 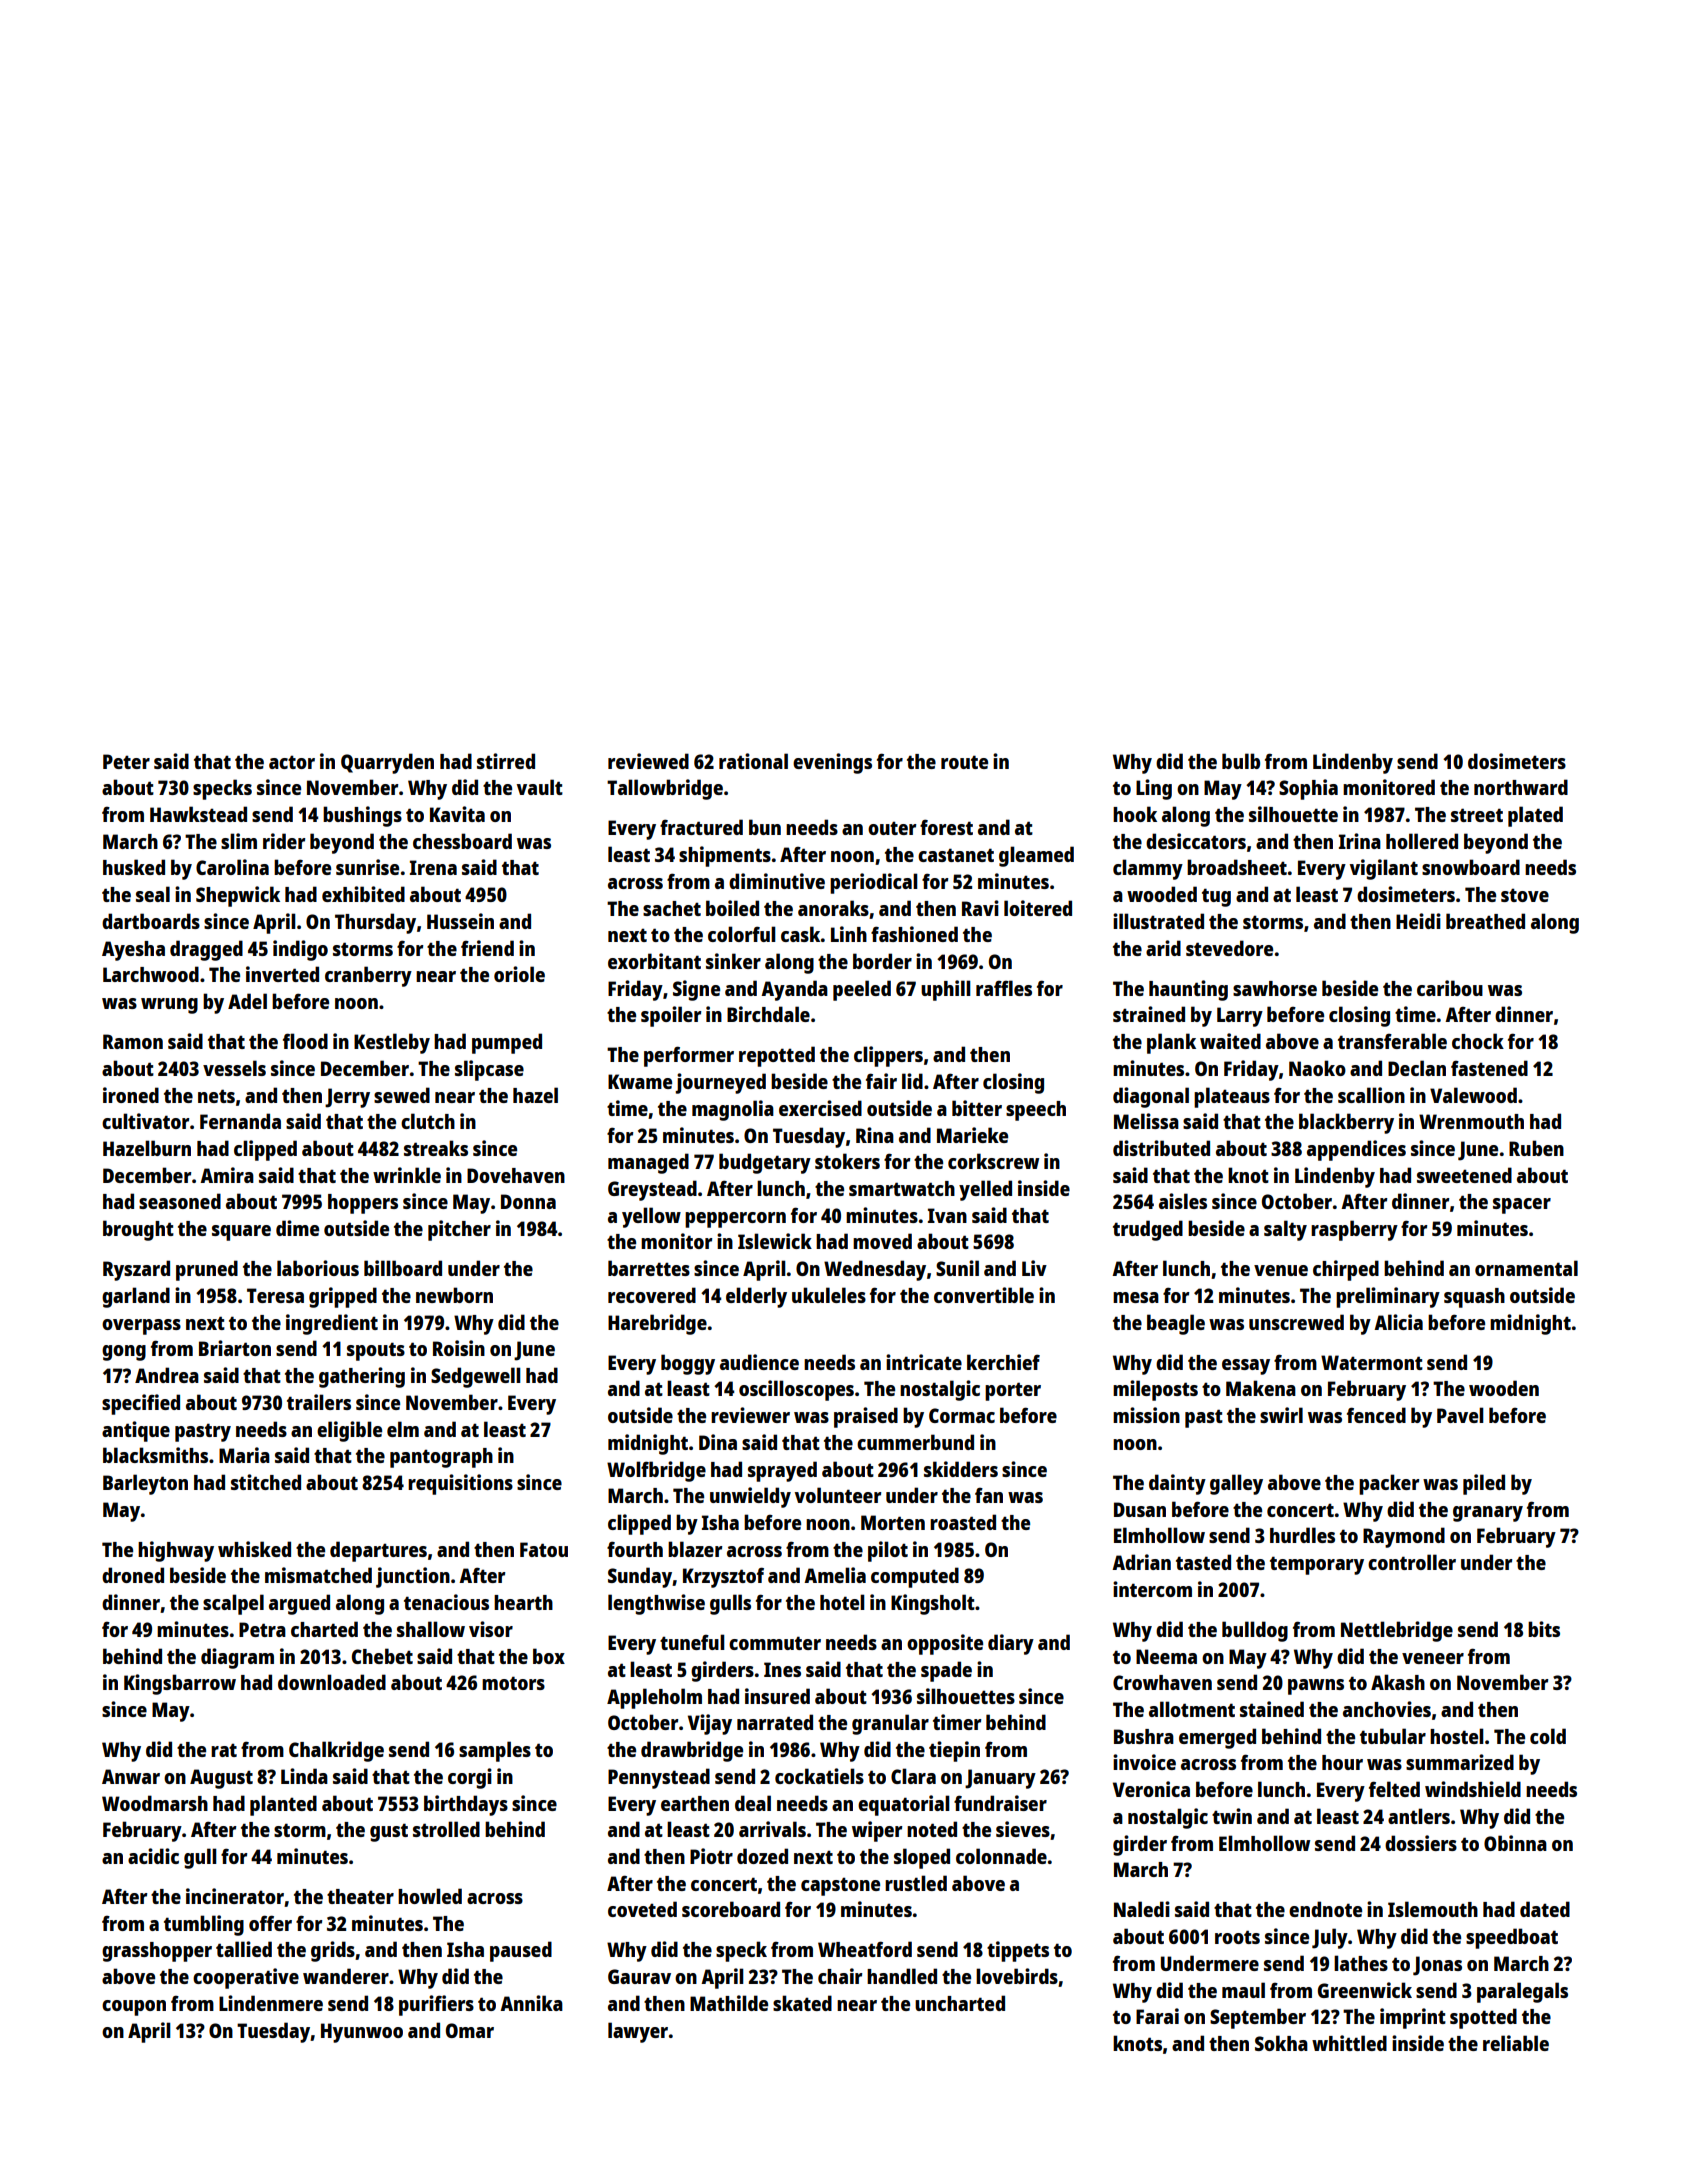 What do you see at coordinates (283, 1805) in the page?
I see `planted` at bounding box center [283, 1805].
